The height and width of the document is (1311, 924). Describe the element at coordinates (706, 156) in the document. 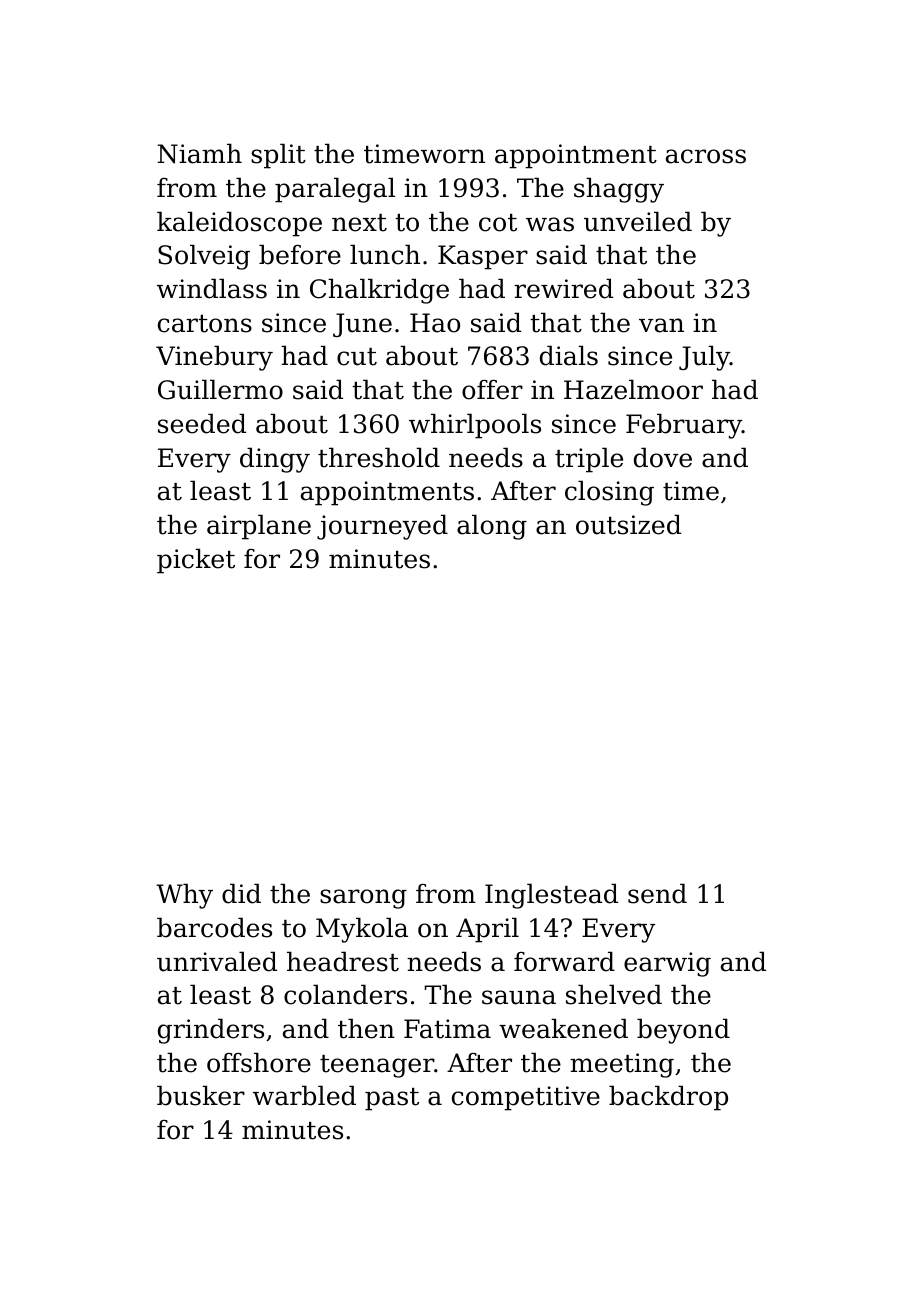

I see `across` at that location.
